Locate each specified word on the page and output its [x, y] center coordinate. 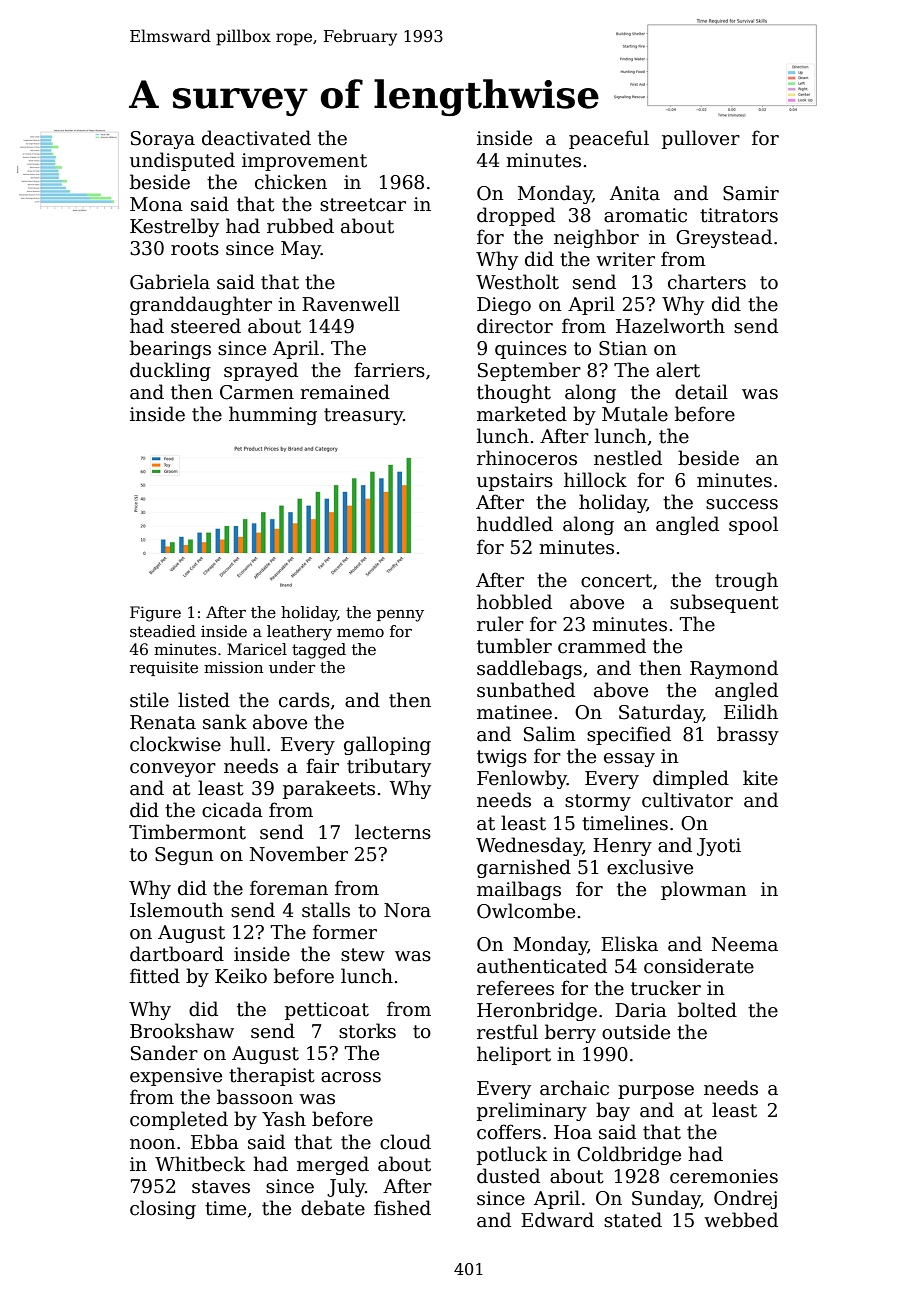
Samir [751, 193]
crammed [602, 646]
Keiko [241, 976]
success [742, 504]
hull [247, 744]
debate [333, 1208]
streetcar [363, 205]
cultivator [687, 800]
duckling [170, 371]
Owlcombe [526, 911]
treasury [363, 416]
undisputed [182, 161]
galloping [387, 745]
